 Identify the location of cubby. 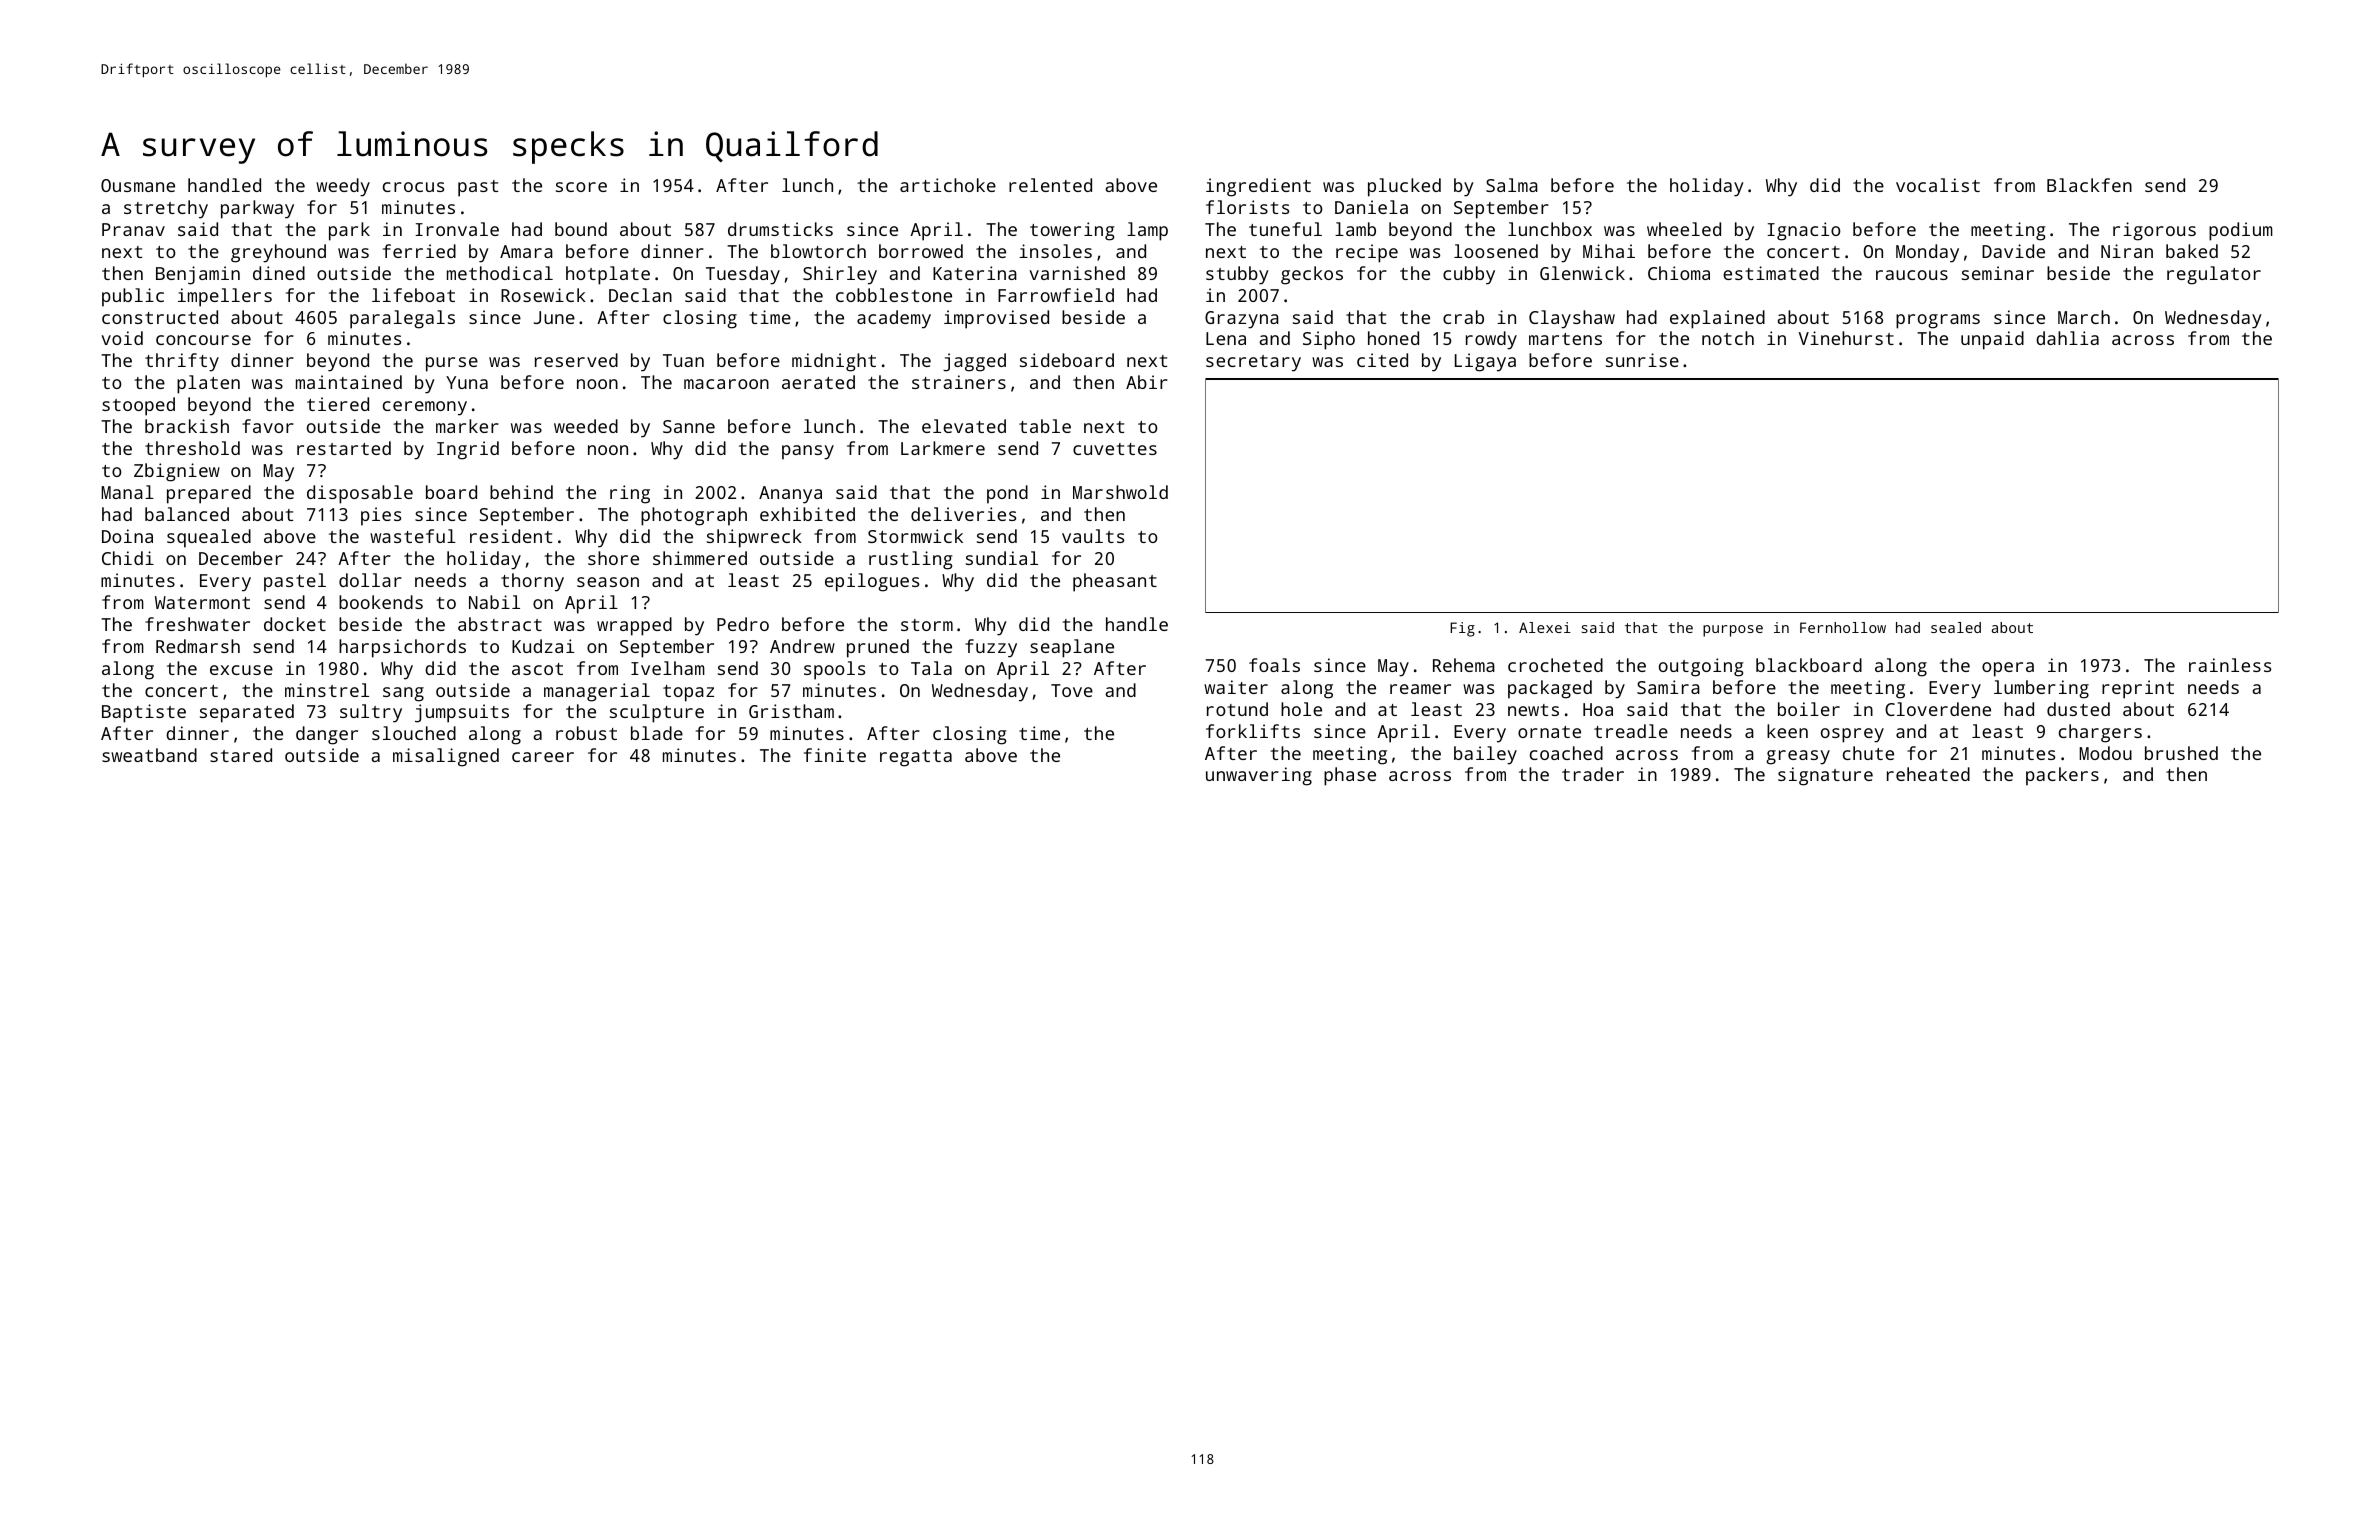
(1469, 275).
